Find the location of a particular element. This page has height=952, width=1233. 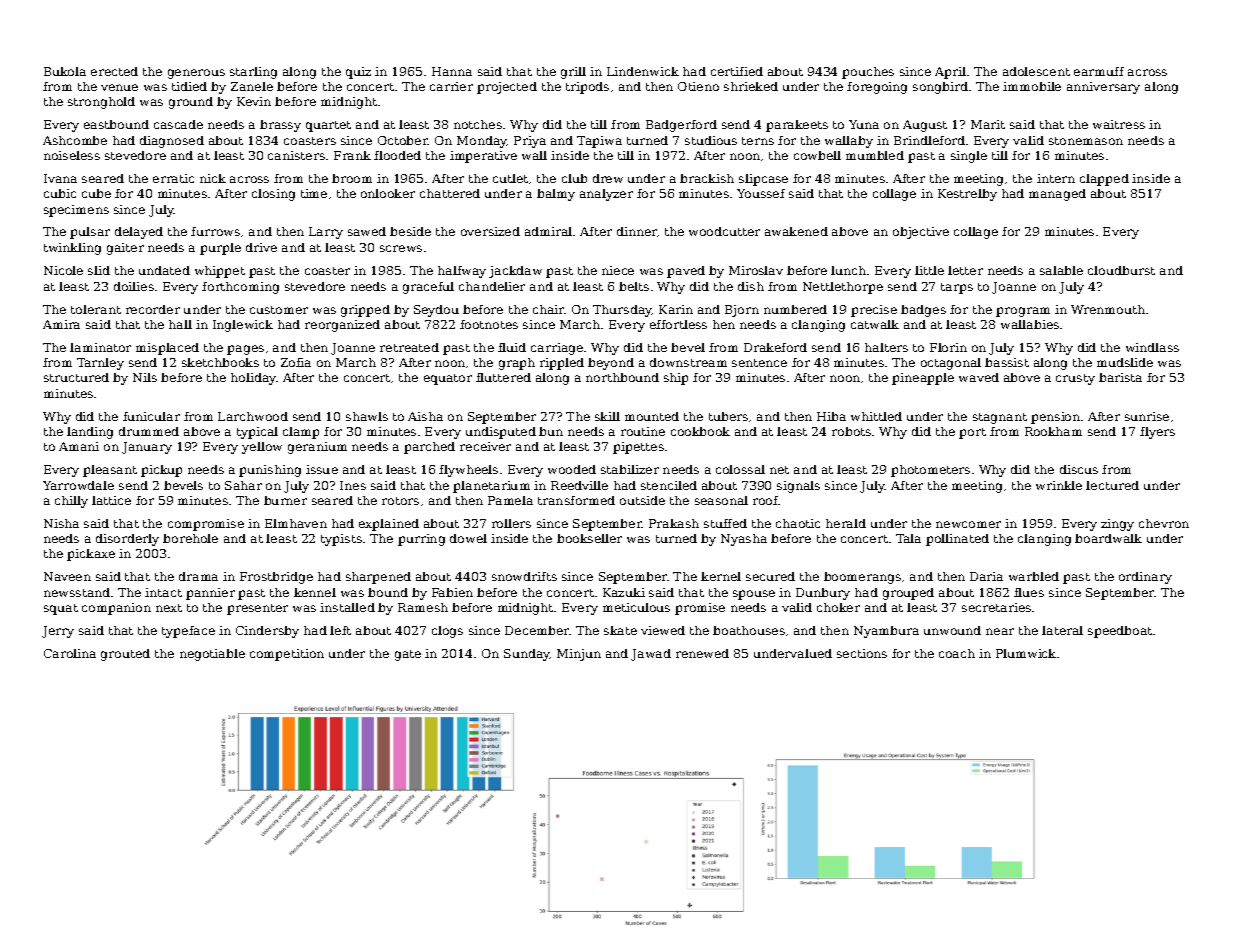

tidied is located at coordinates (189, 86).
